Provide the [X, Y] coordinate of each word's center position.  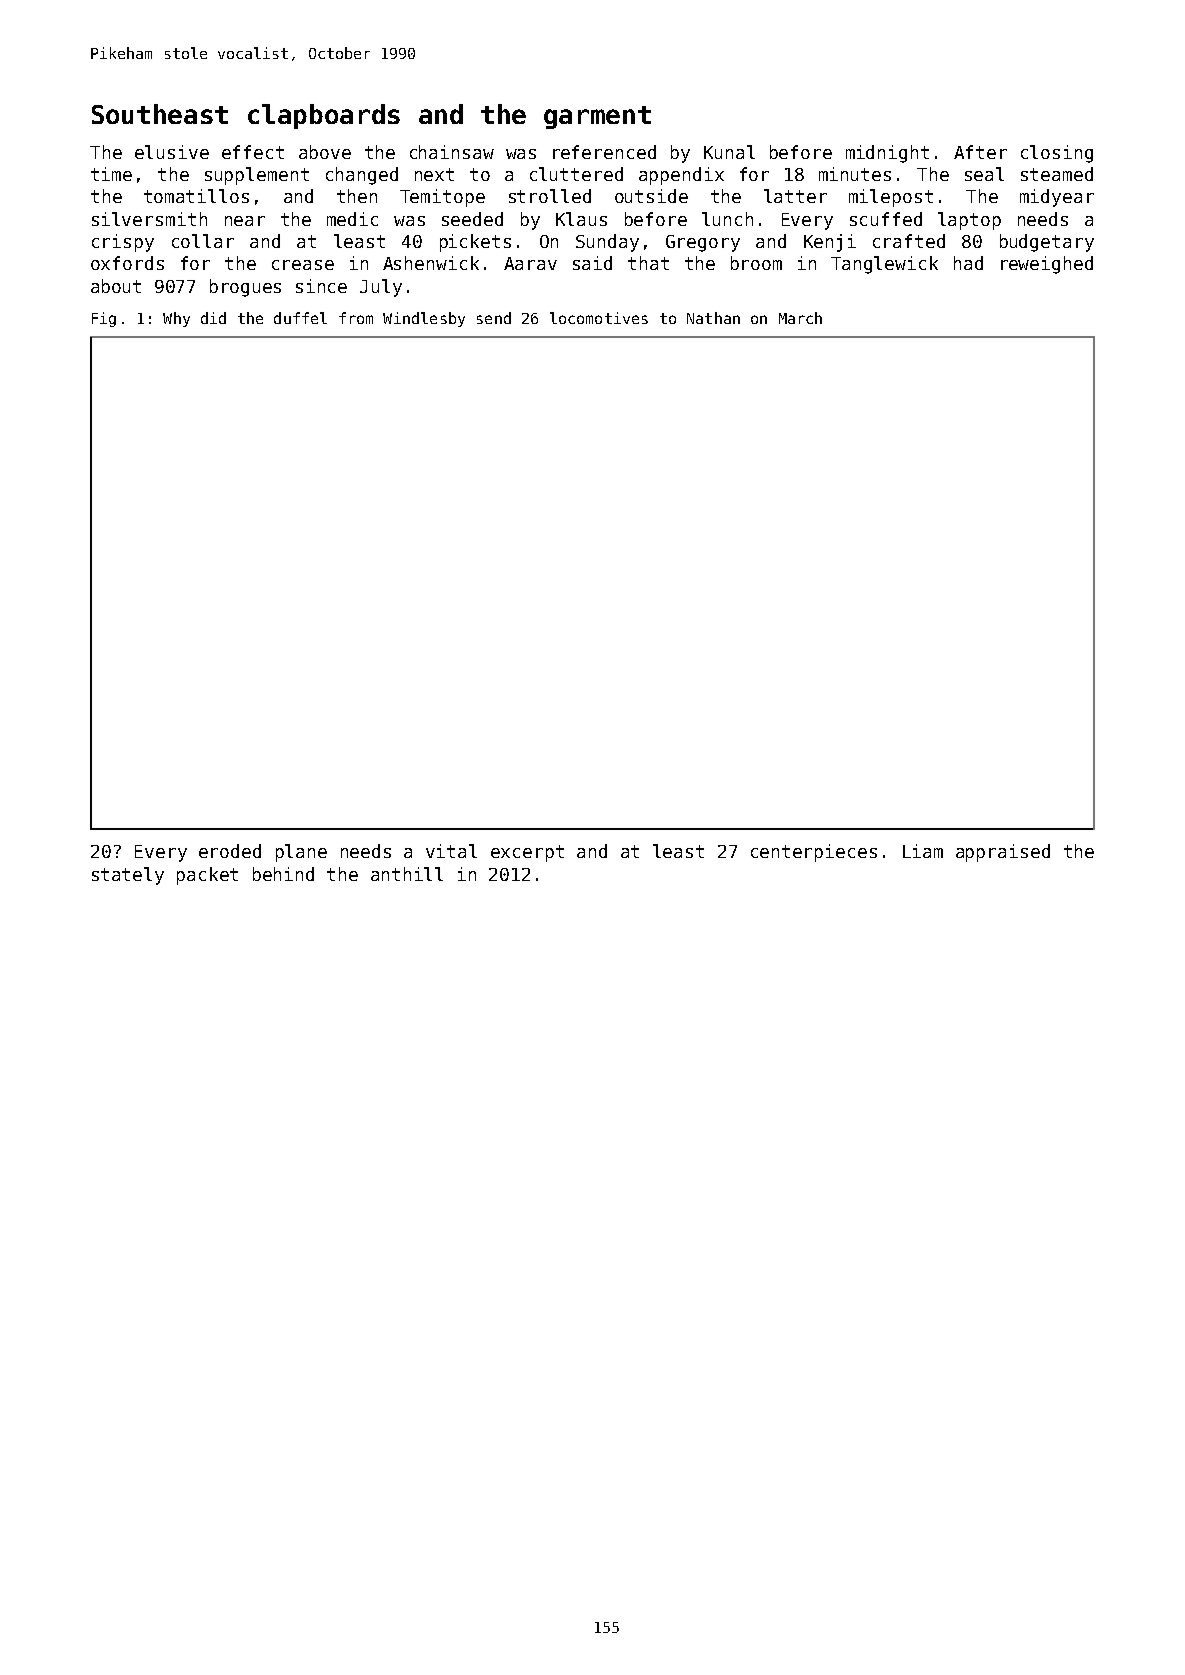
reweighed [1047, 265]
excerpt [527, 853]
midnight [887, 154]
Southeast [160, 114]
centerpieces [814, 853]
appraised [1003, 853]
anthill [407, 874]
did [213, 318]
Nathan [713, 318]
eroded [230, 851]
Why [176, 319]
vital [451, 851]
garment [597, 117]
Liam [923, 851]
